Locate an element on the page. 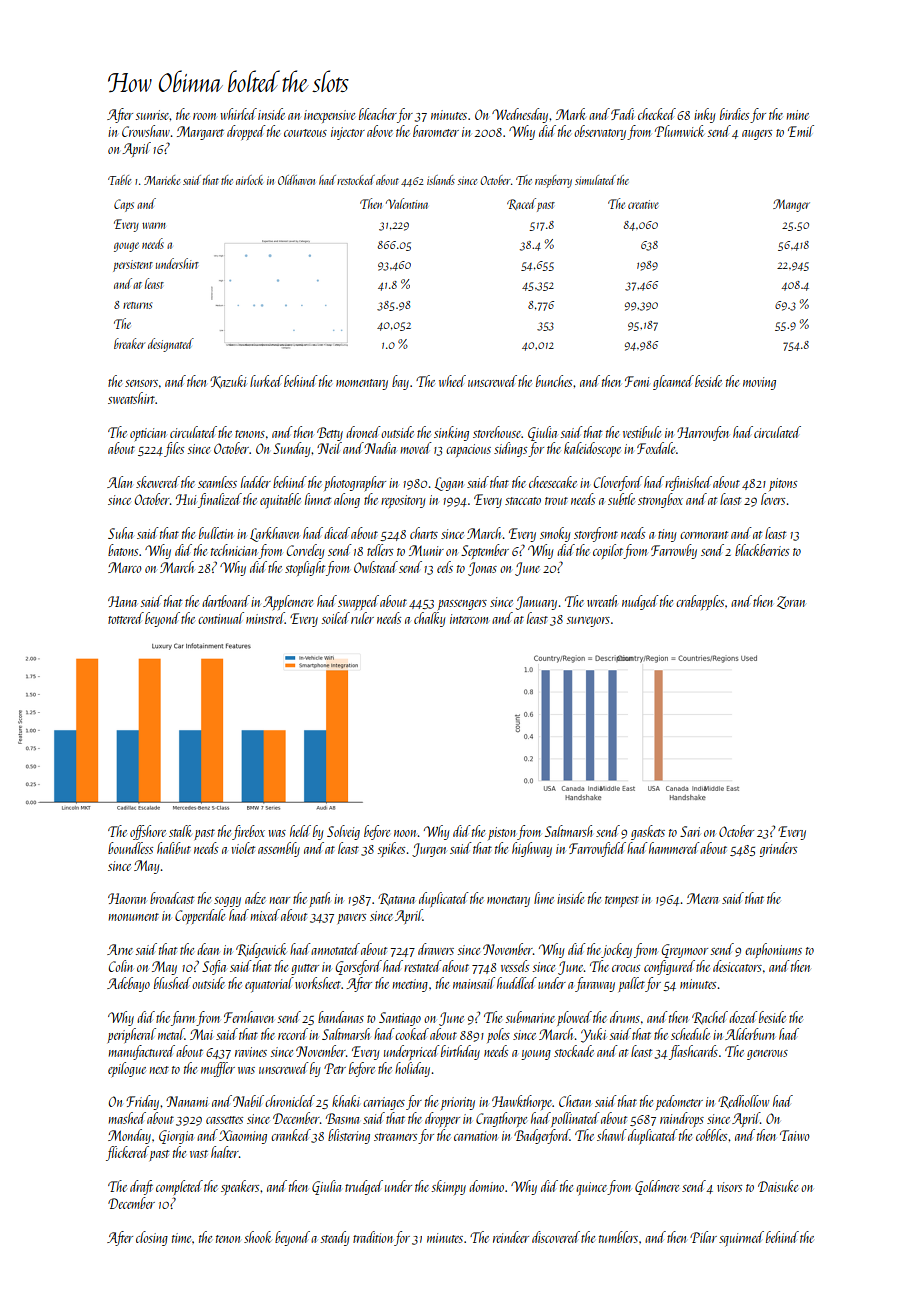 The image size is (924, 1308). bunches is located at coordinates (554, 381).
